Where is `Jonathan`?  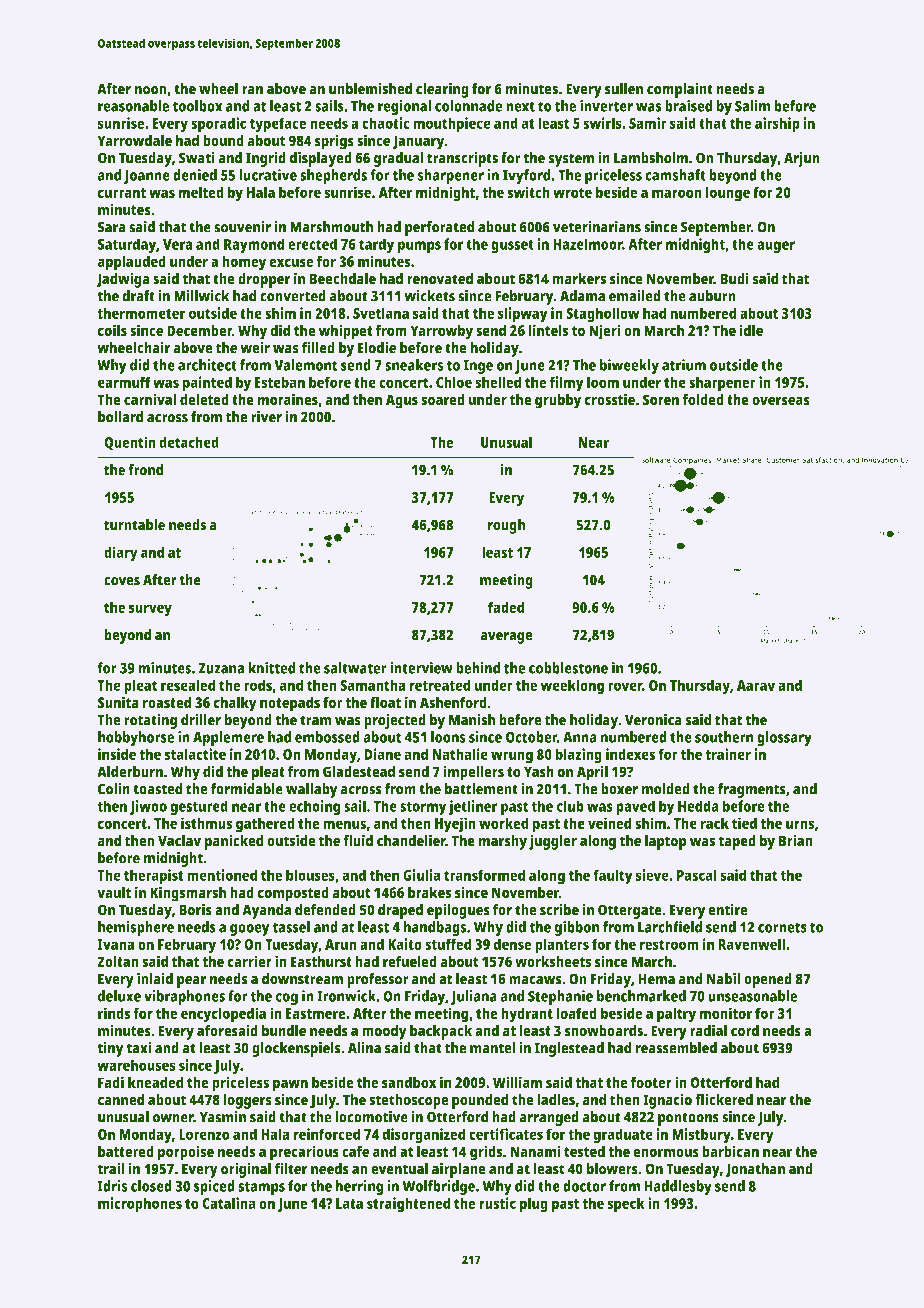 Jonathan is located at coordinates (755, 1170).
